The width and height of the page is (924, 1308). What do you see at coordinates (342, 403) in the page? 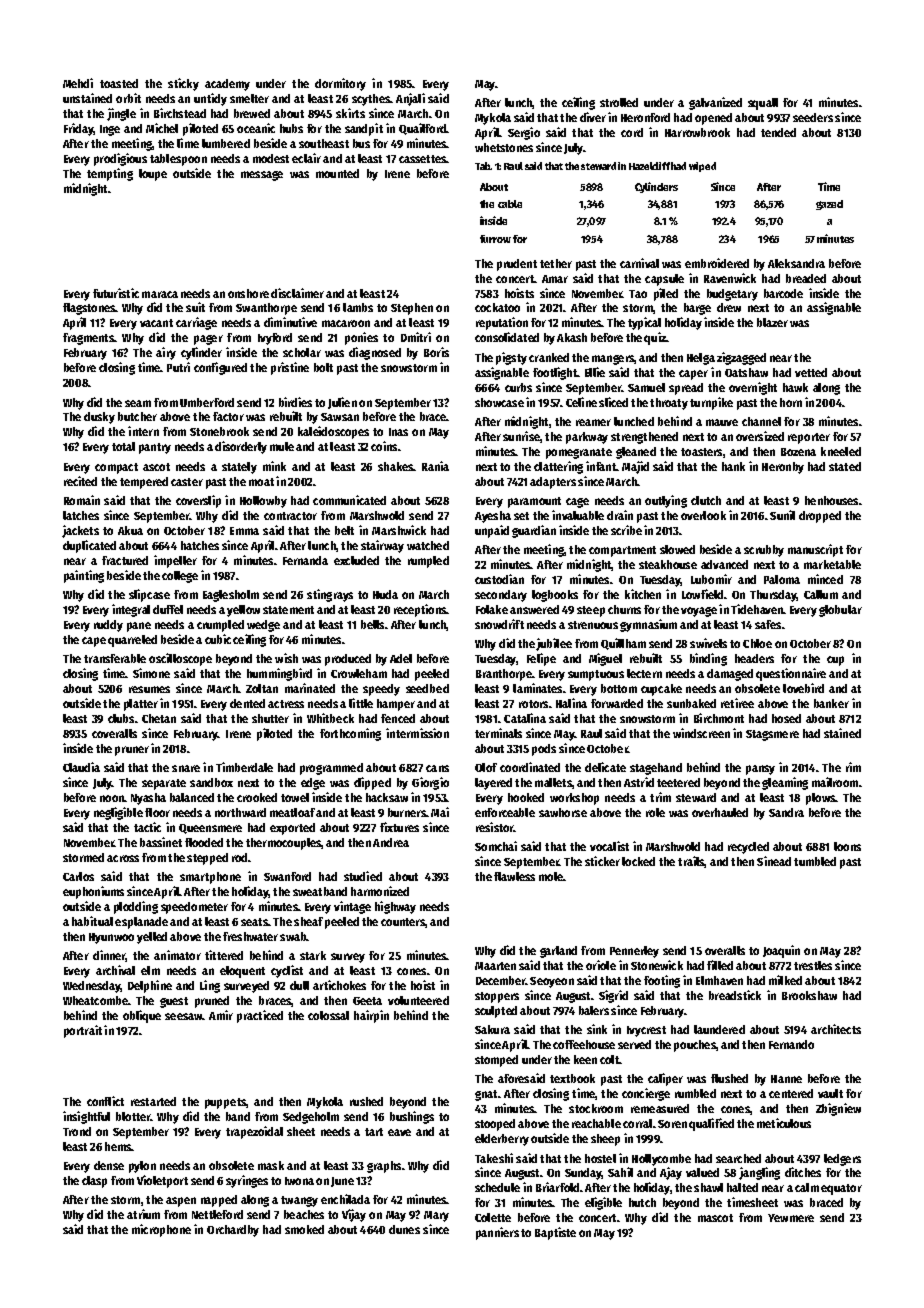
I see `Julien` at bounding box center [342, 403].
